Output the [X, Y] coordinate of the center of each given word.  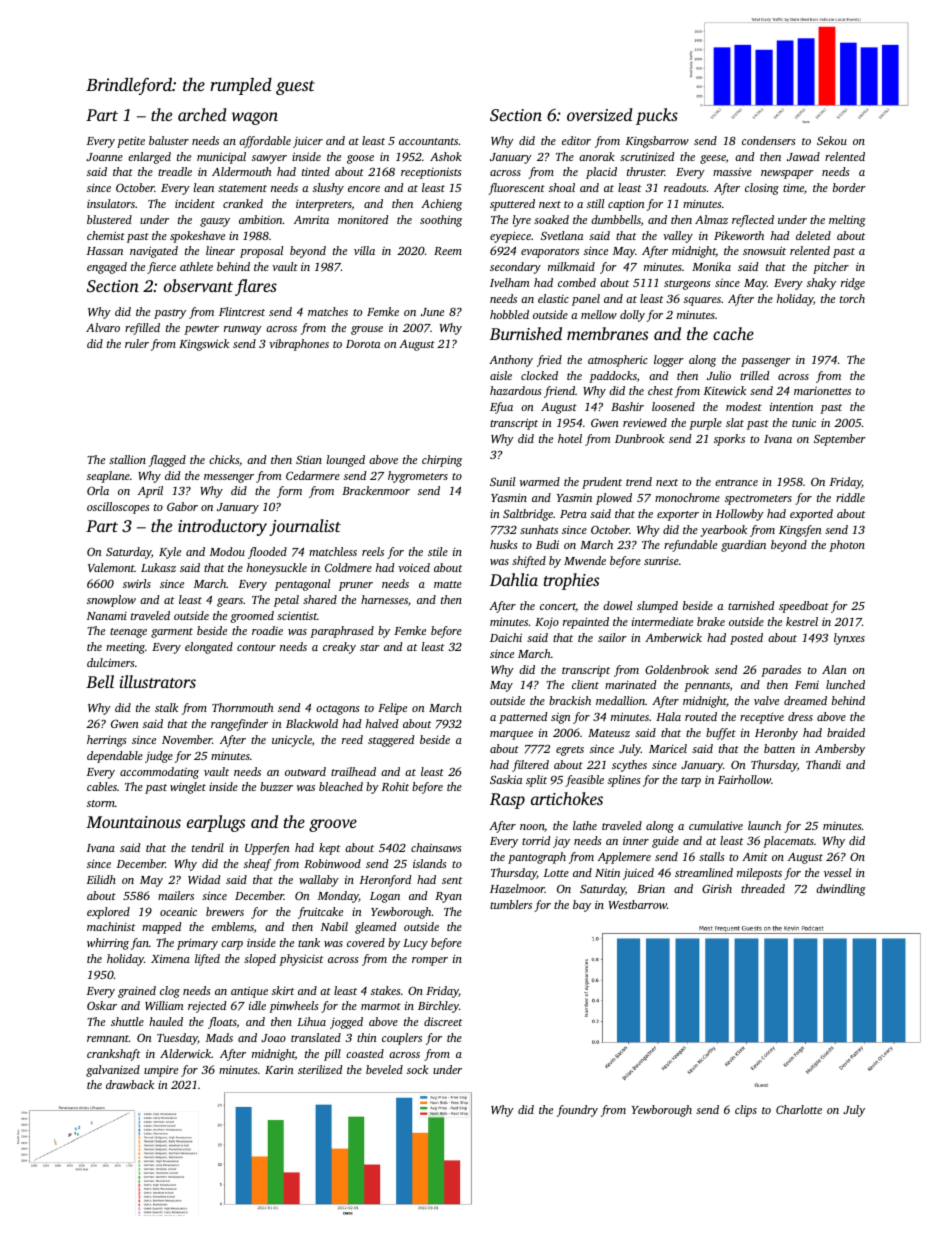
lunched [845, 684]
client [585, 684]
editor [576, 140]
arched [202, 114]
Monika [711, 266]
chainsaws [436, 847]
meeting [125, 648]
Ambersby [840, 750]
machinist [111, 926]
